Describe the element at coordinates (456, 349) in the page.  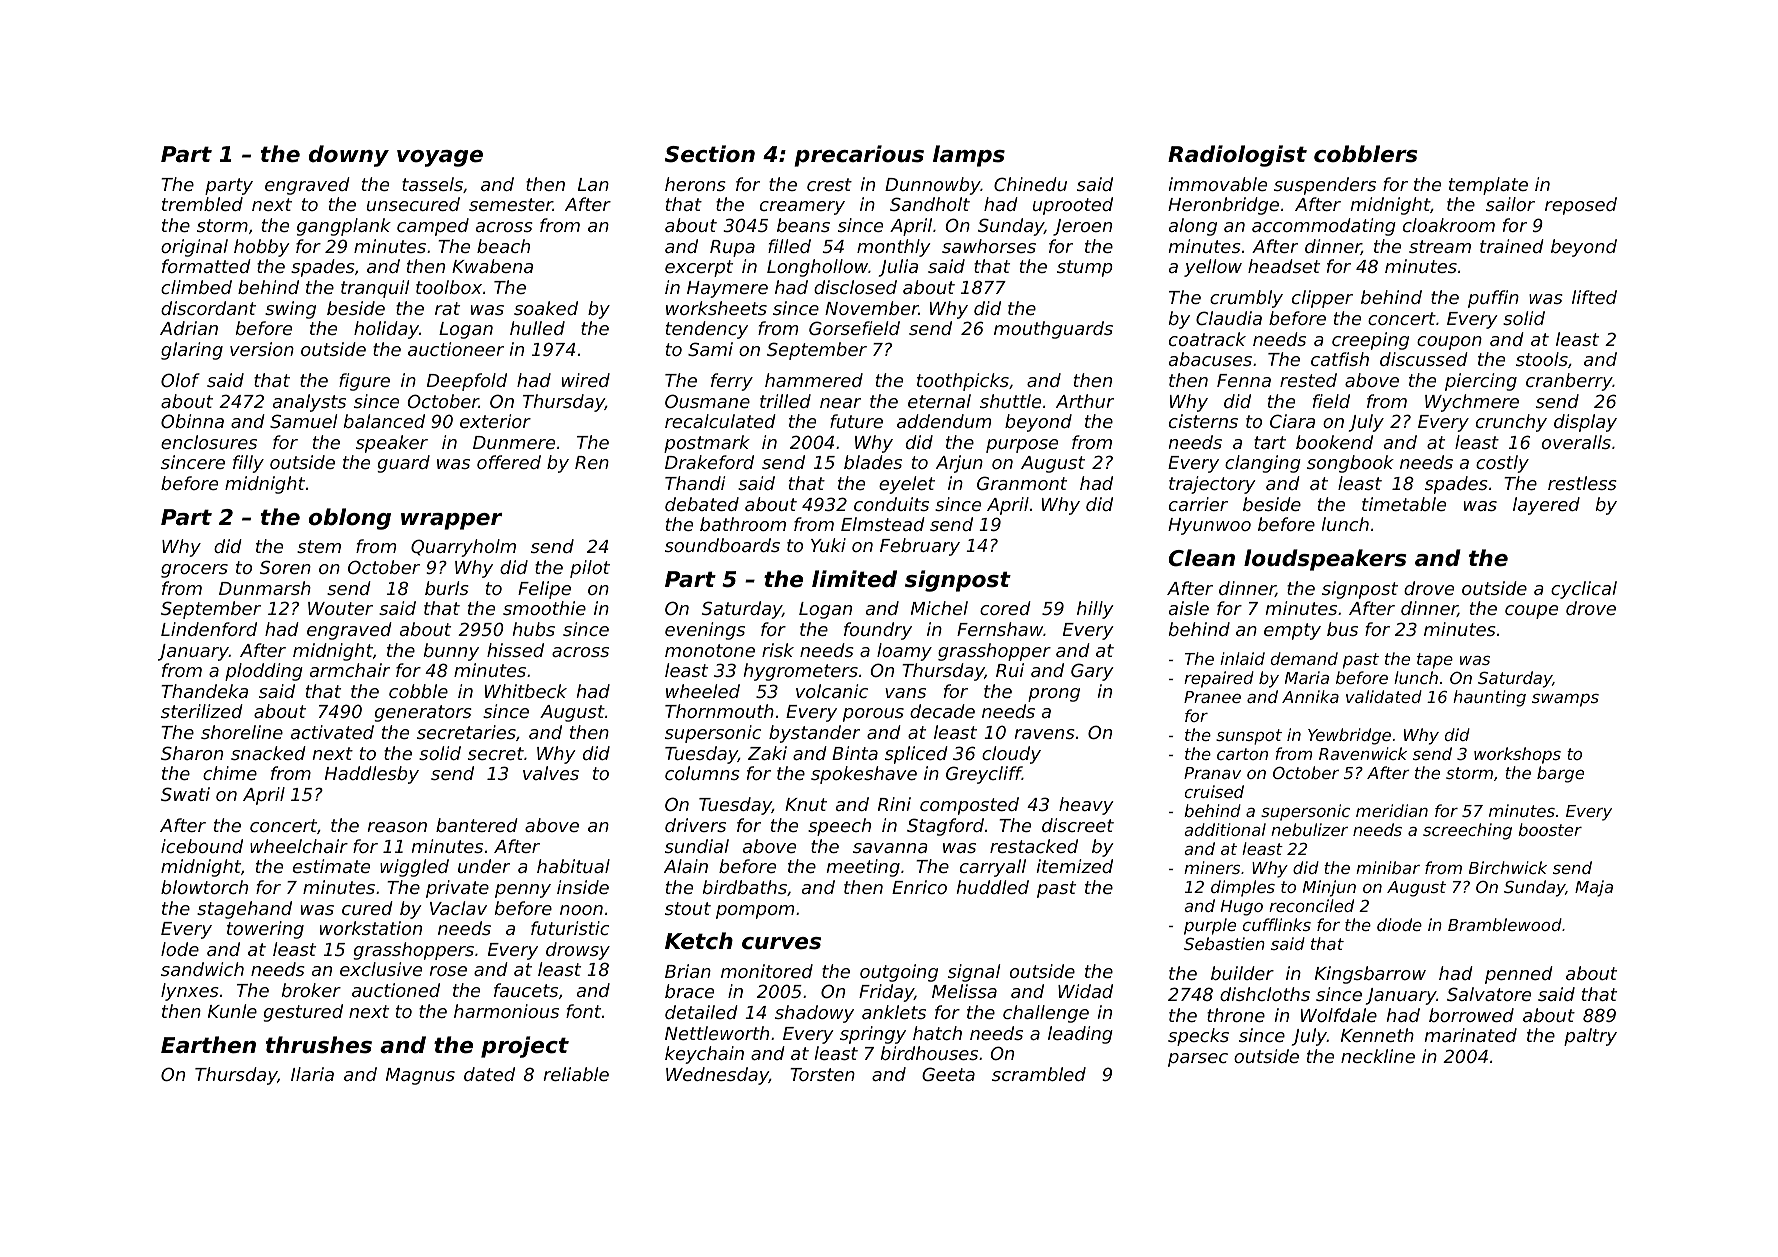
I see `auctioneer` at that location.
